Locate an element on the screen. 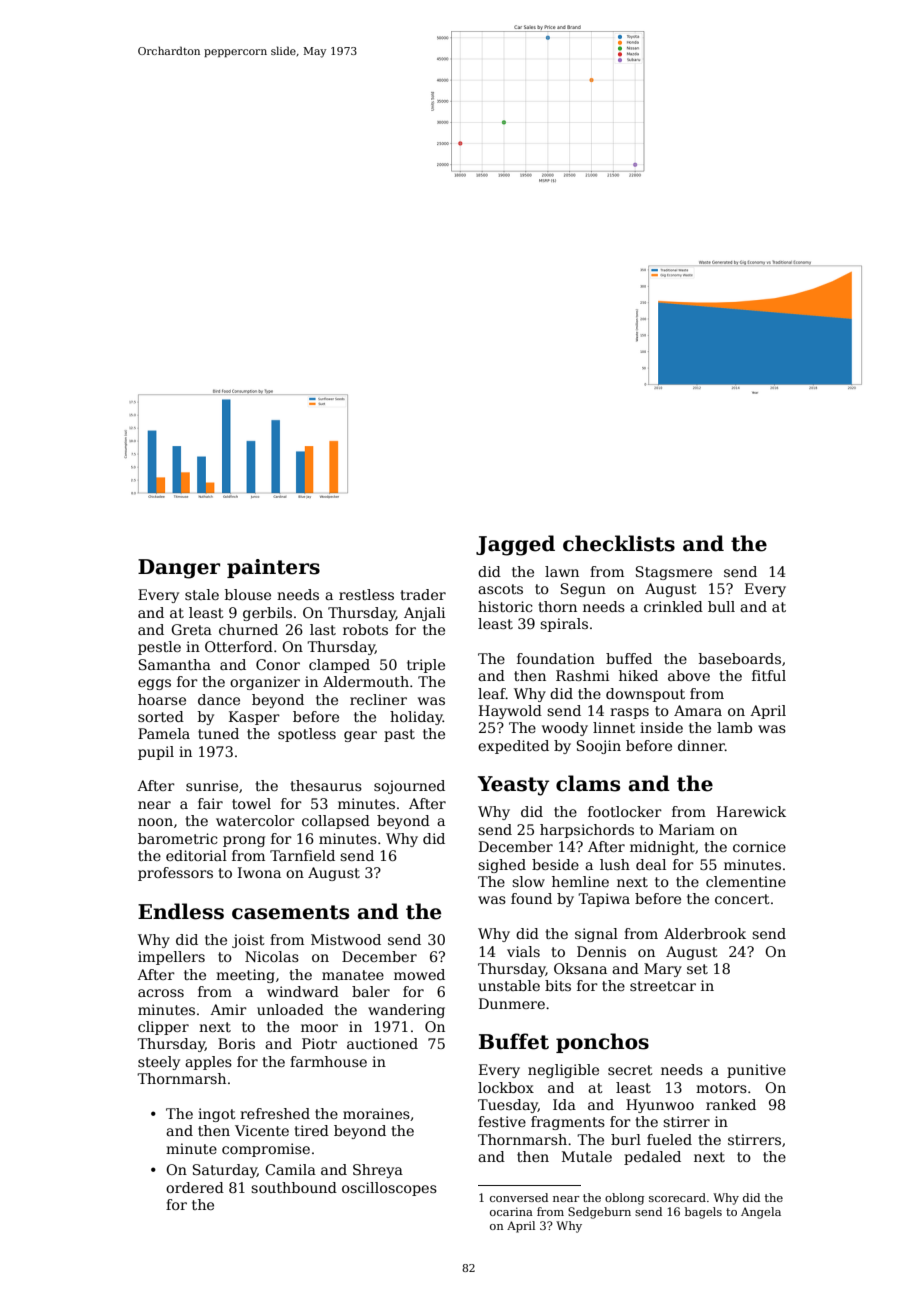 The height and width of the screenshot is (1314, 924). Jagged is located at coordinates (515, 545).
